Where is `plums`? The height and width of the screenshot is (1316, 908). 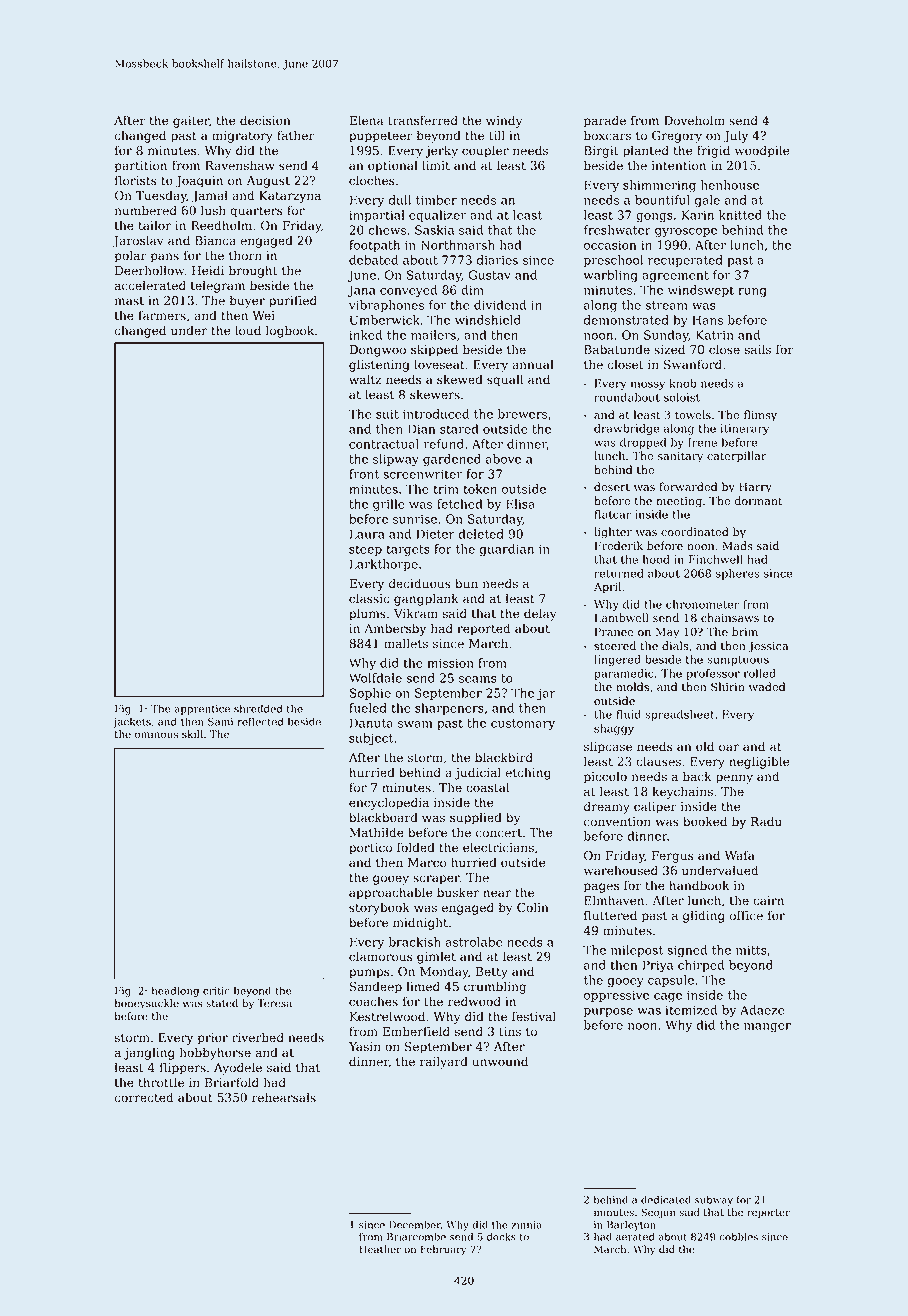
plums is located at coordinates (367, 614).
